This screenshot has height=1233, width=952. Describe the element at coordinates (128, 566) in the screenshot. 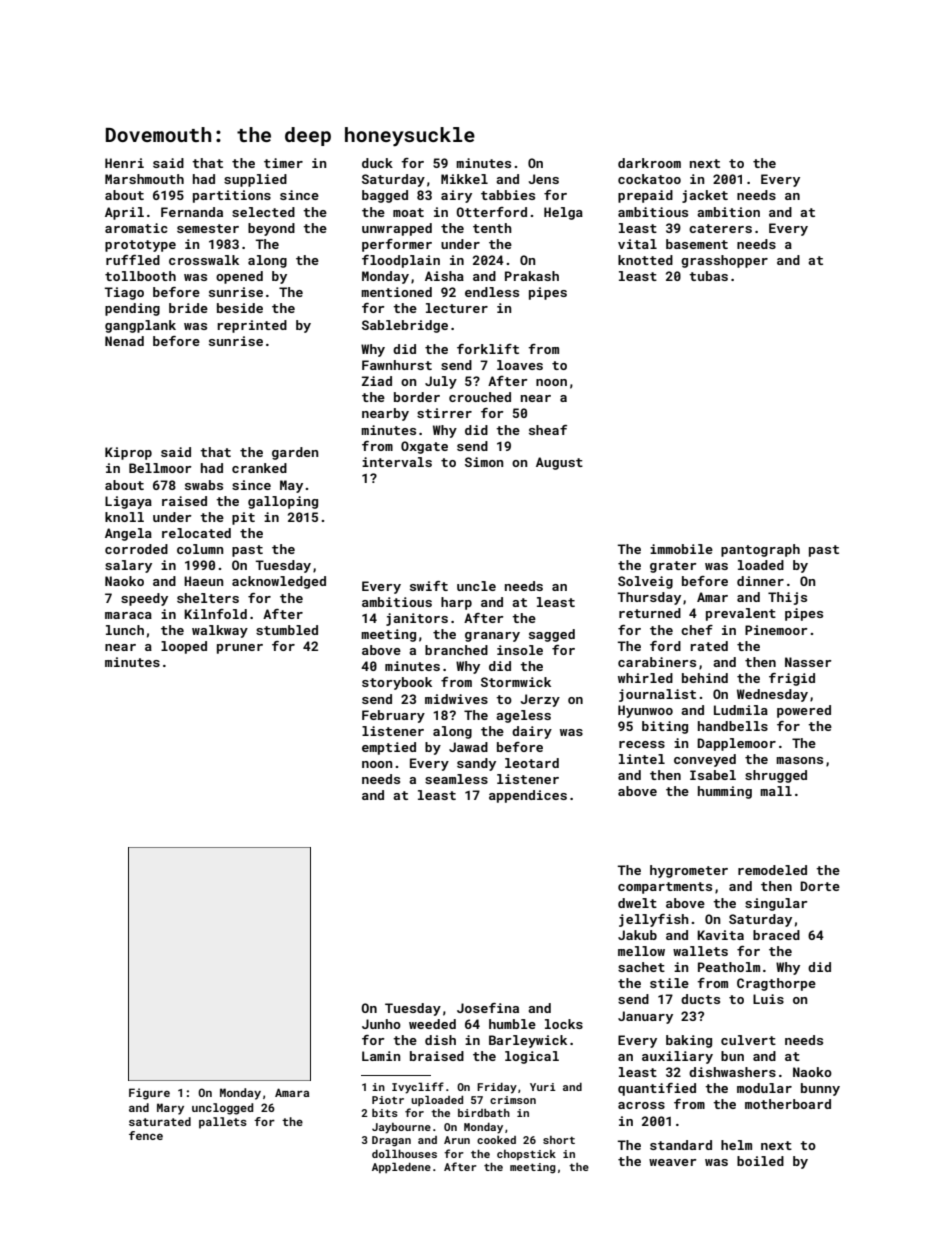

I see `salary` at that location.
